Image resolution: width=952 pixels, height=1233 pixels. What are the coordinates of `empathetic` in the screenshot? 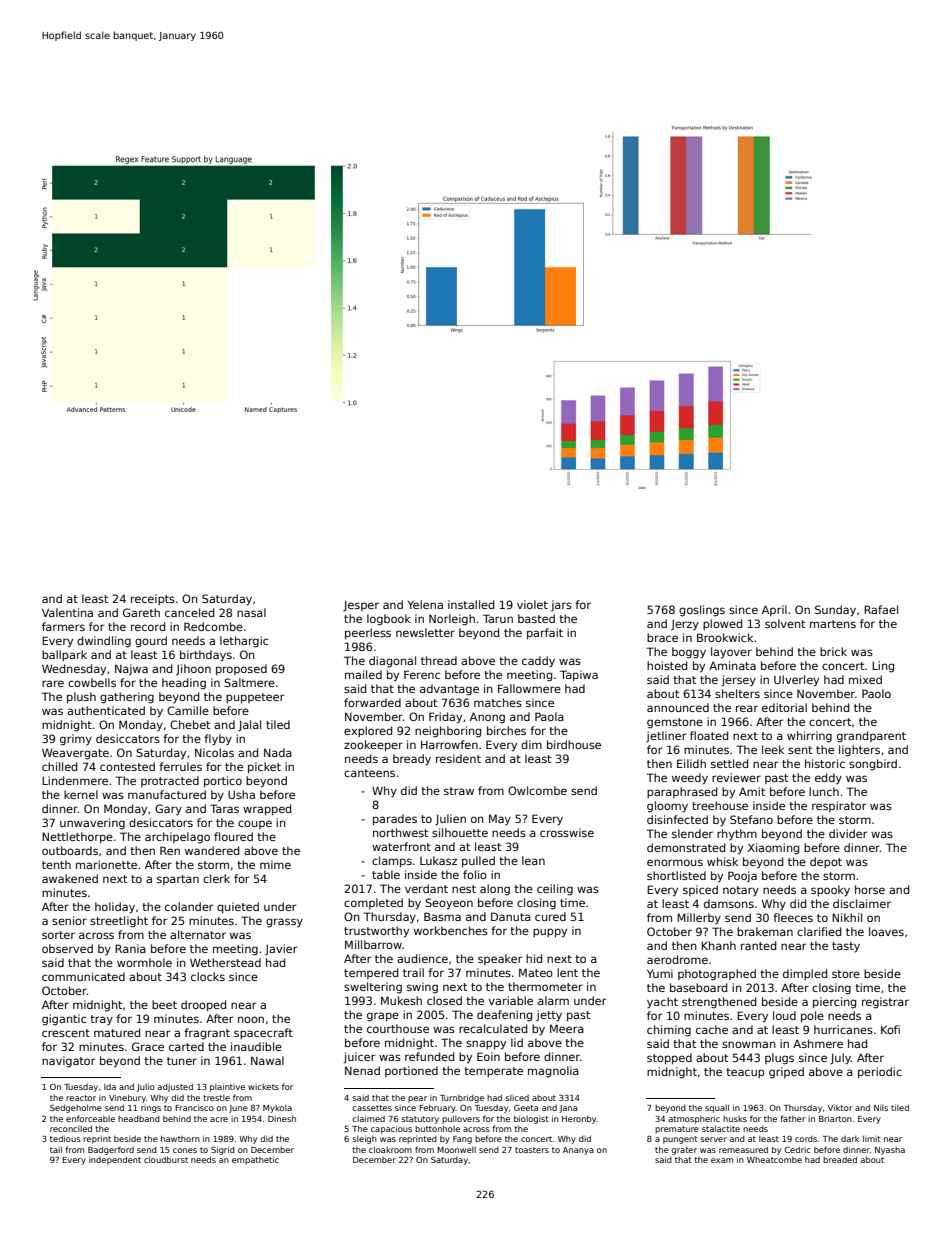 It's located at (255, 1160).
